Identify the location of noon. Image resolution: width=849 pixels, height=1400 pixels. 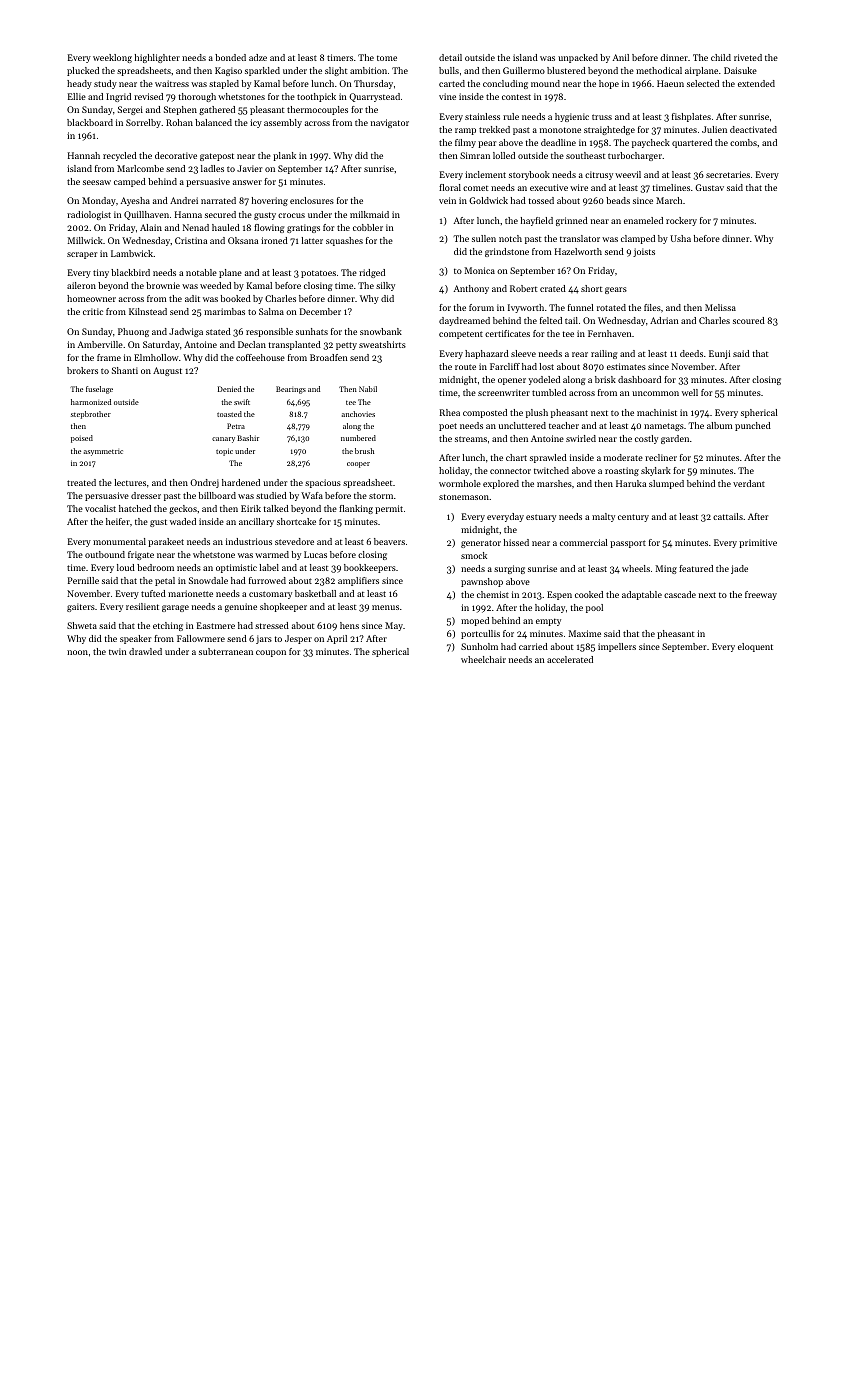
(77, 652).
